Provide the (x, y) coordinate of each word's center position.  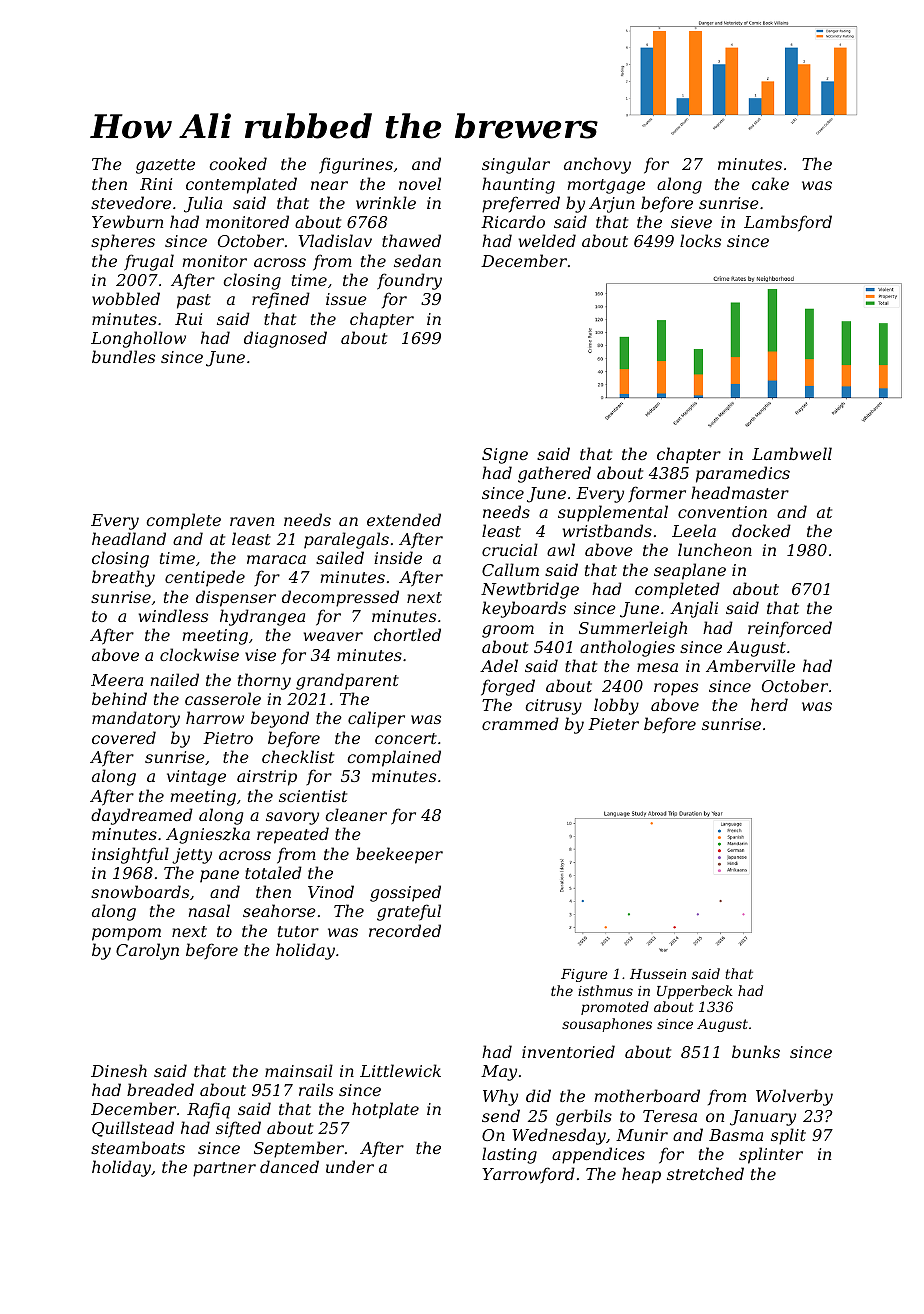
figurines (356, 165)
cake (770, 183)
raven (252, 521)
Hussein (658, 974)
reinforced (790, 629)
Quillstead (133, 1129)
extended (404, 519)
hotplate (385, 1110)
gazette (165, 166)
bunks (756, 1051)
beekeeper (399, 855)
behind (119, 698)
